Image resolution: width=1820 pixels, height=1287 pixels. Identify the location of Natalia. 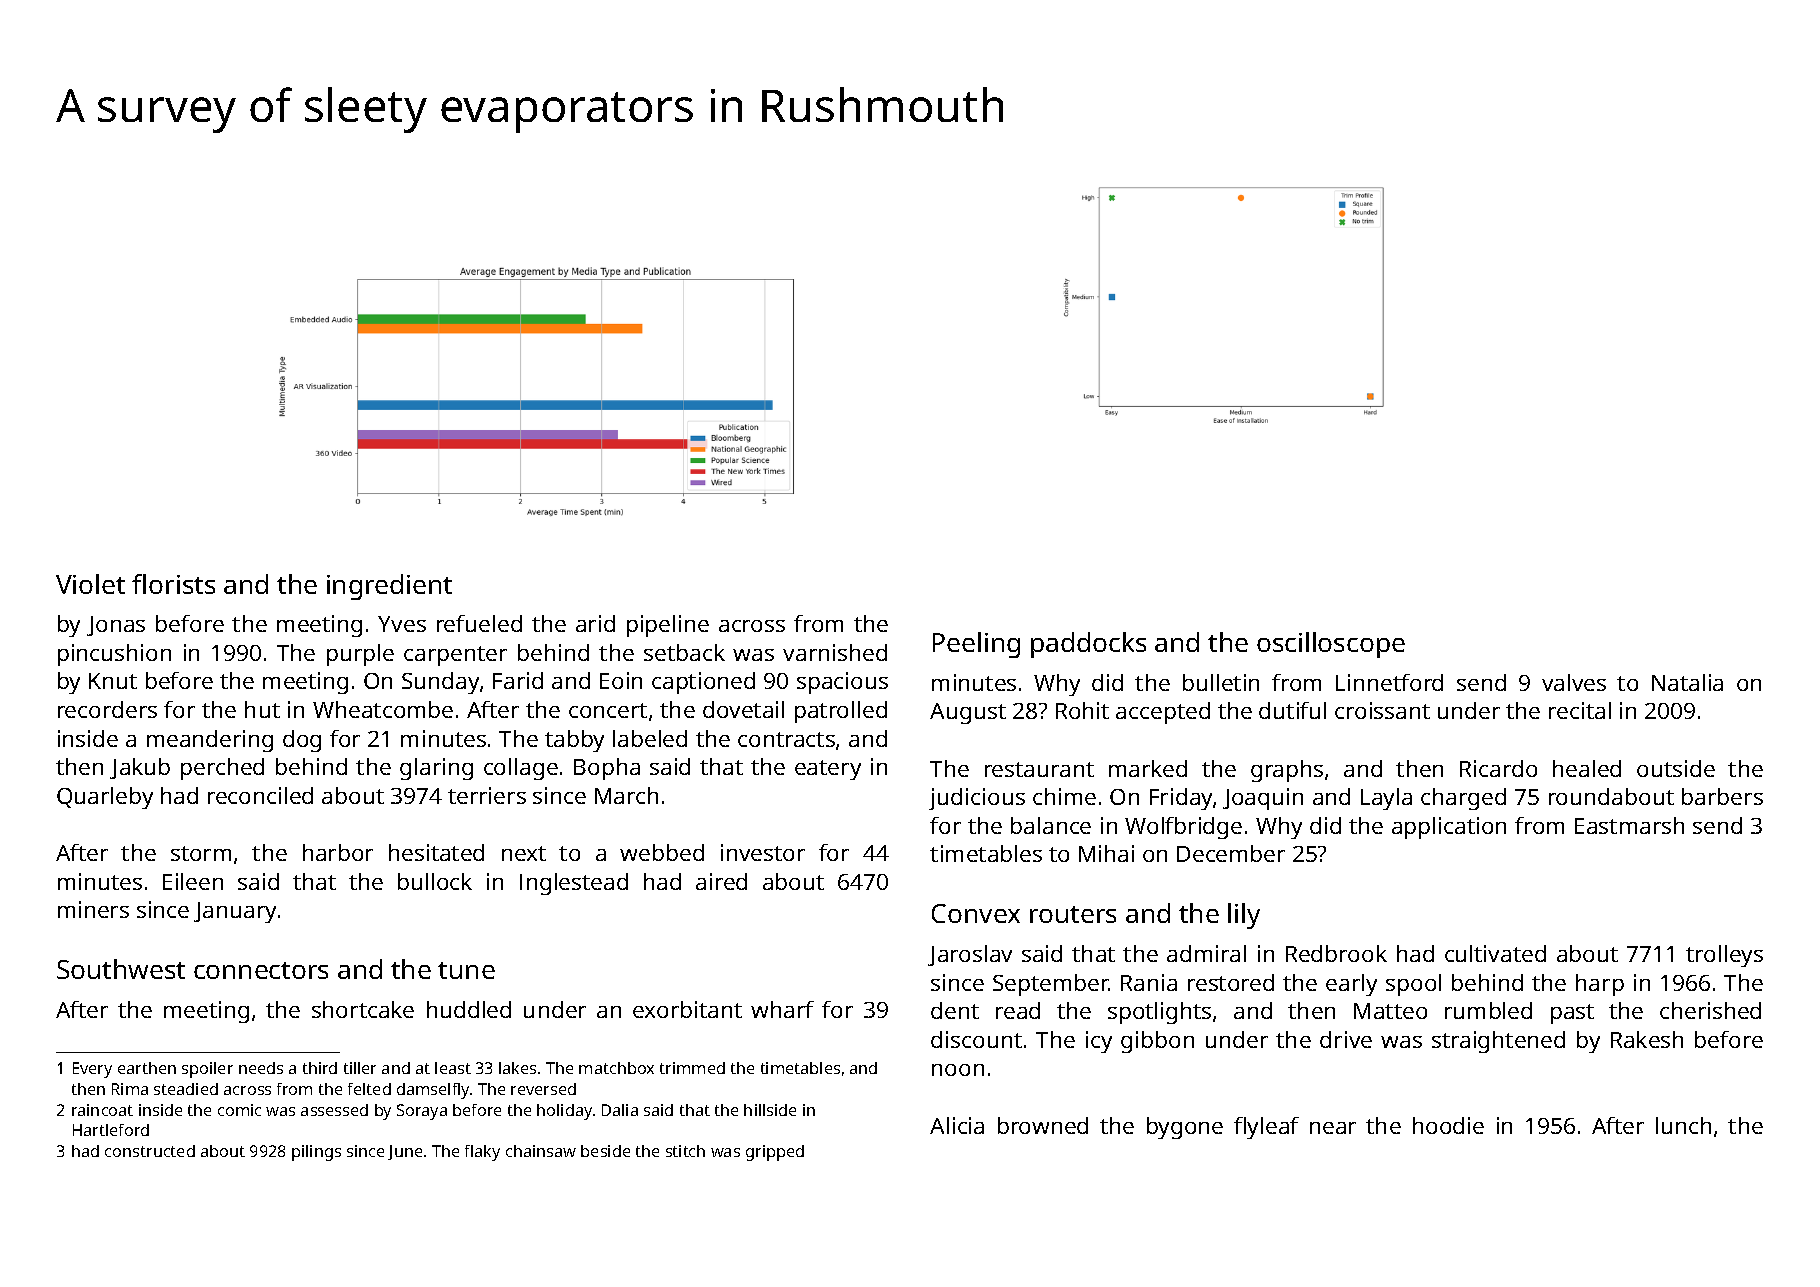
(1687, 682).
